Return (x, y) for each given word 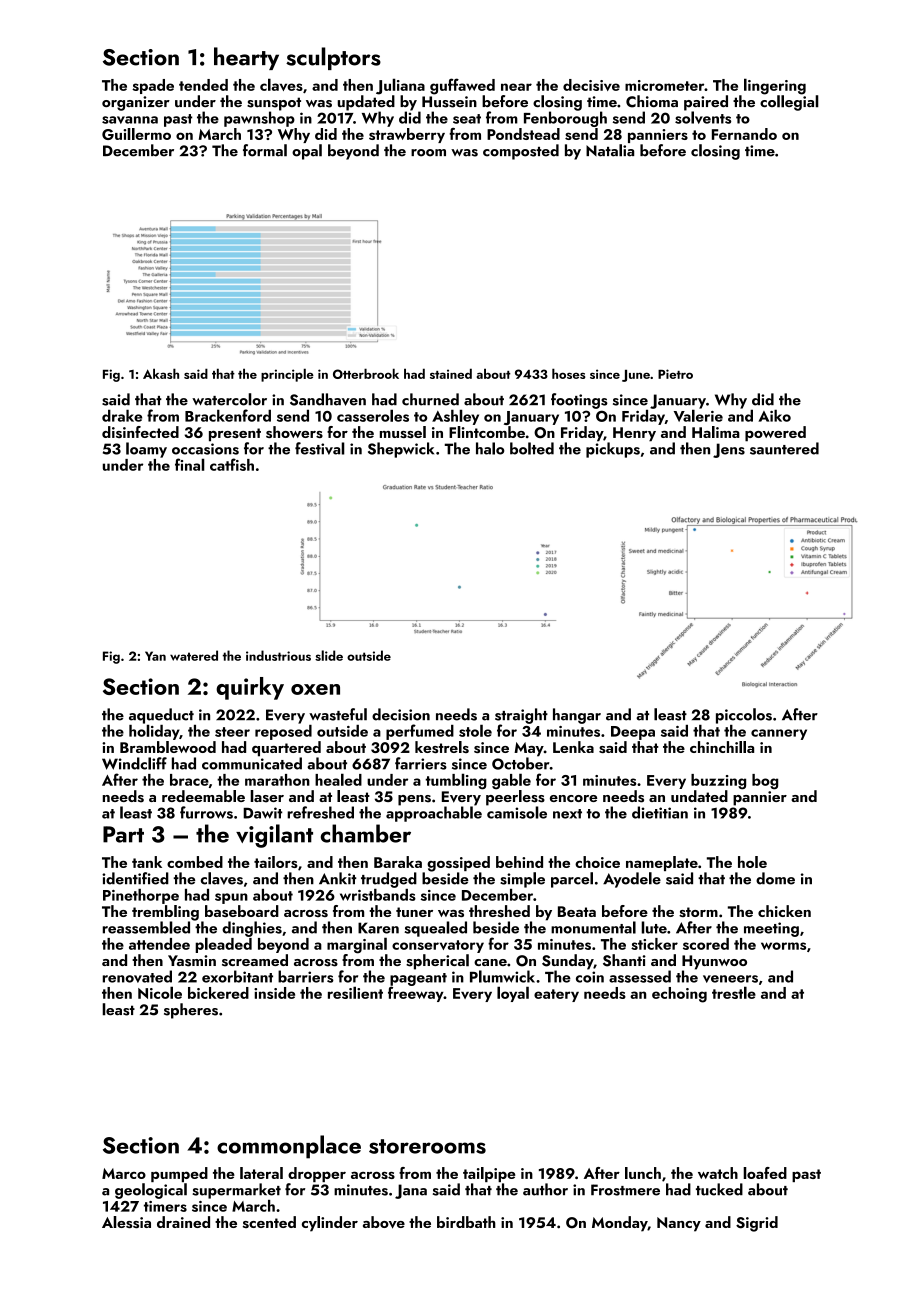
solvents (703, 117)
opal (307, 152)
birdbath (466, 1222)
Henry (634, 434)
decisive (591, 85)
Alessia (126, 1222)
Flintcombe (487, 432)
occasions (205, 449)
